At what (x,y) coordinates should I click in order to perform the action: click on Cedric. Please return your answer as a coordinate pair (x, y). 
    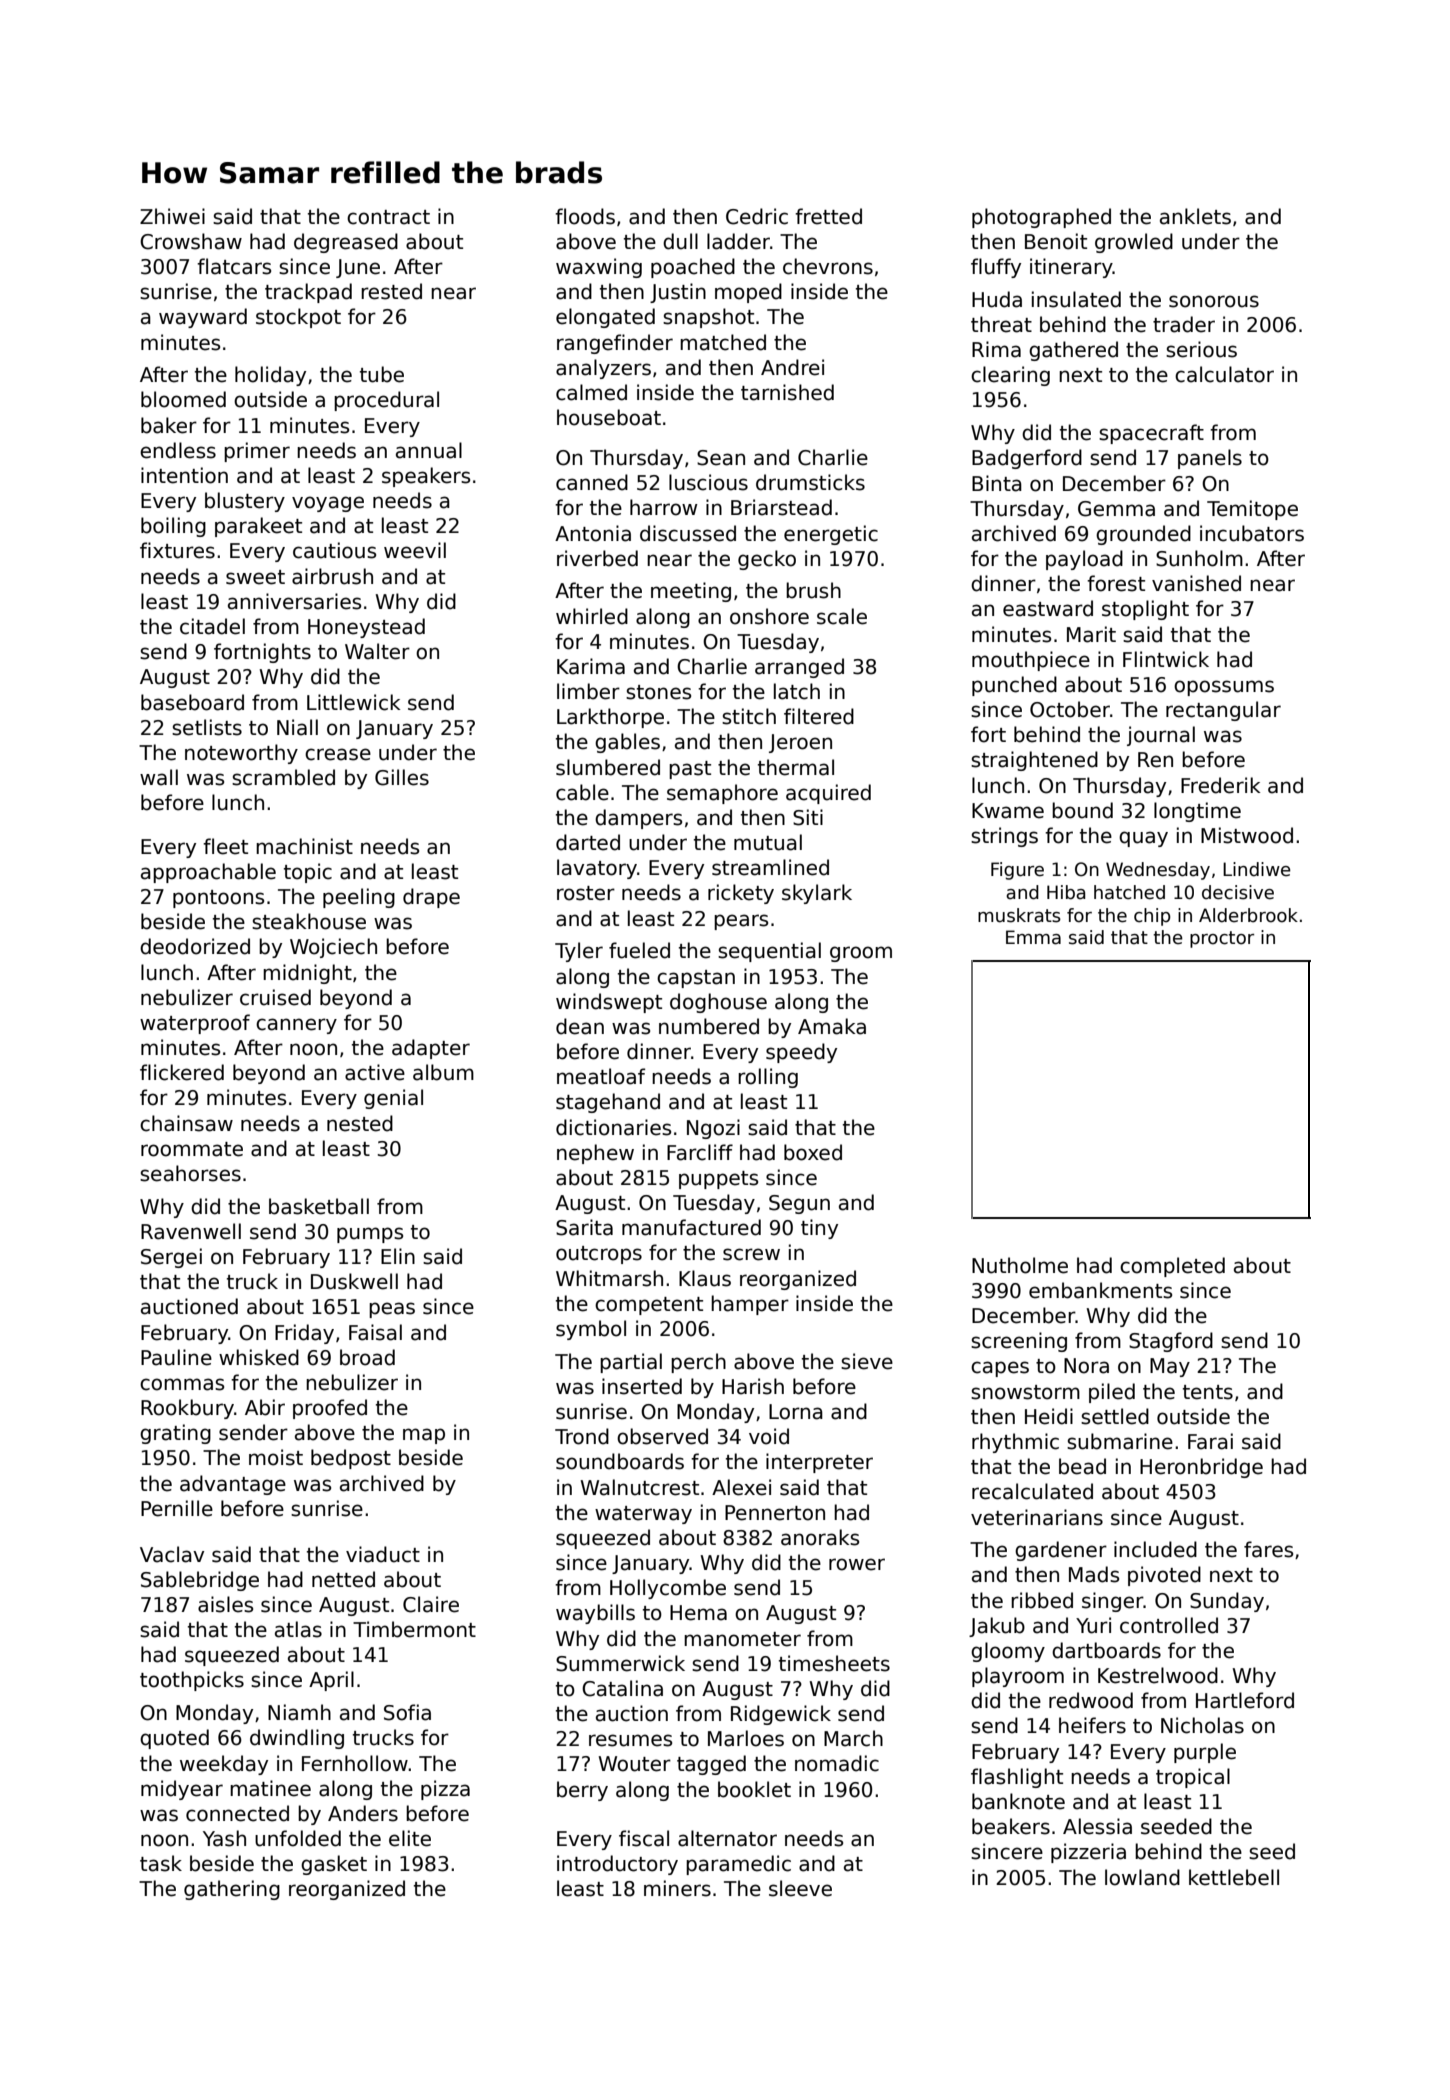
    Looking at the image, I should click on (757, 216).
